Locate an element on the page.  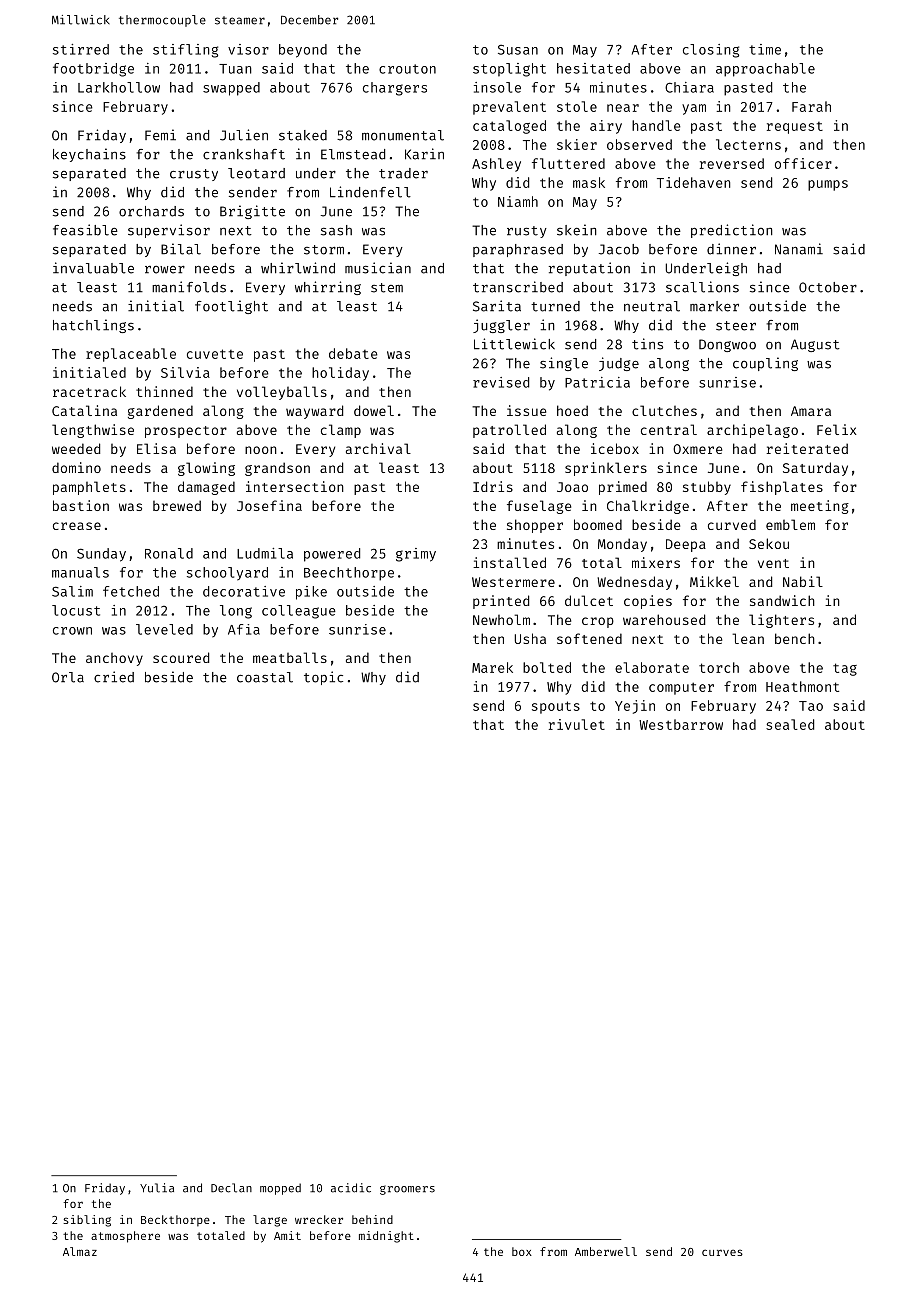
coastal is located at coordinates (265, 677).
